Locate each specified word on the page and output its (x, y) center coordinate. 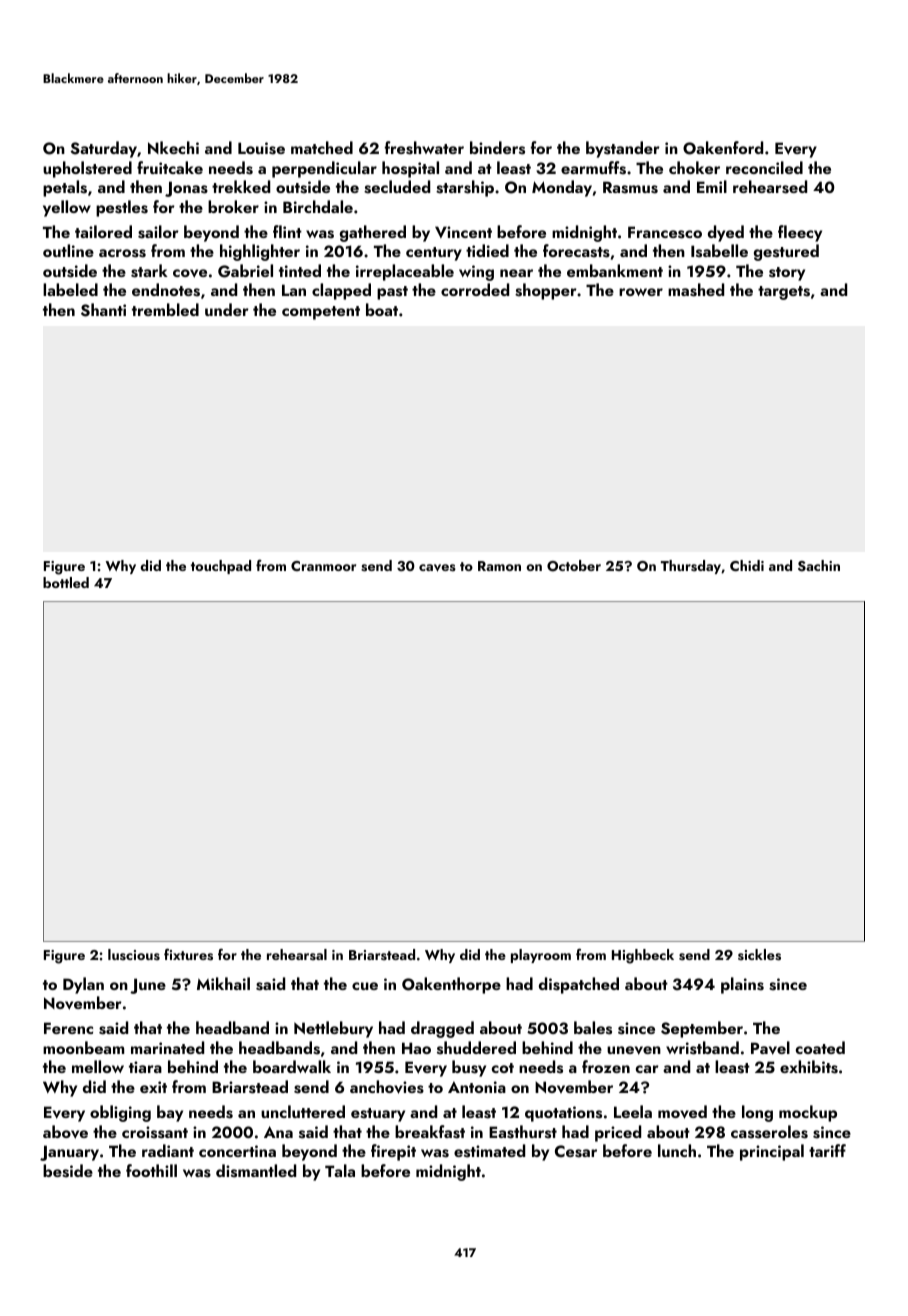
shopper (546, 291)
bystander (623, 149)
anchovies (387, 1087)
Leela (633, 1111)
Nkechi (173, 147)
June (148, 986)
